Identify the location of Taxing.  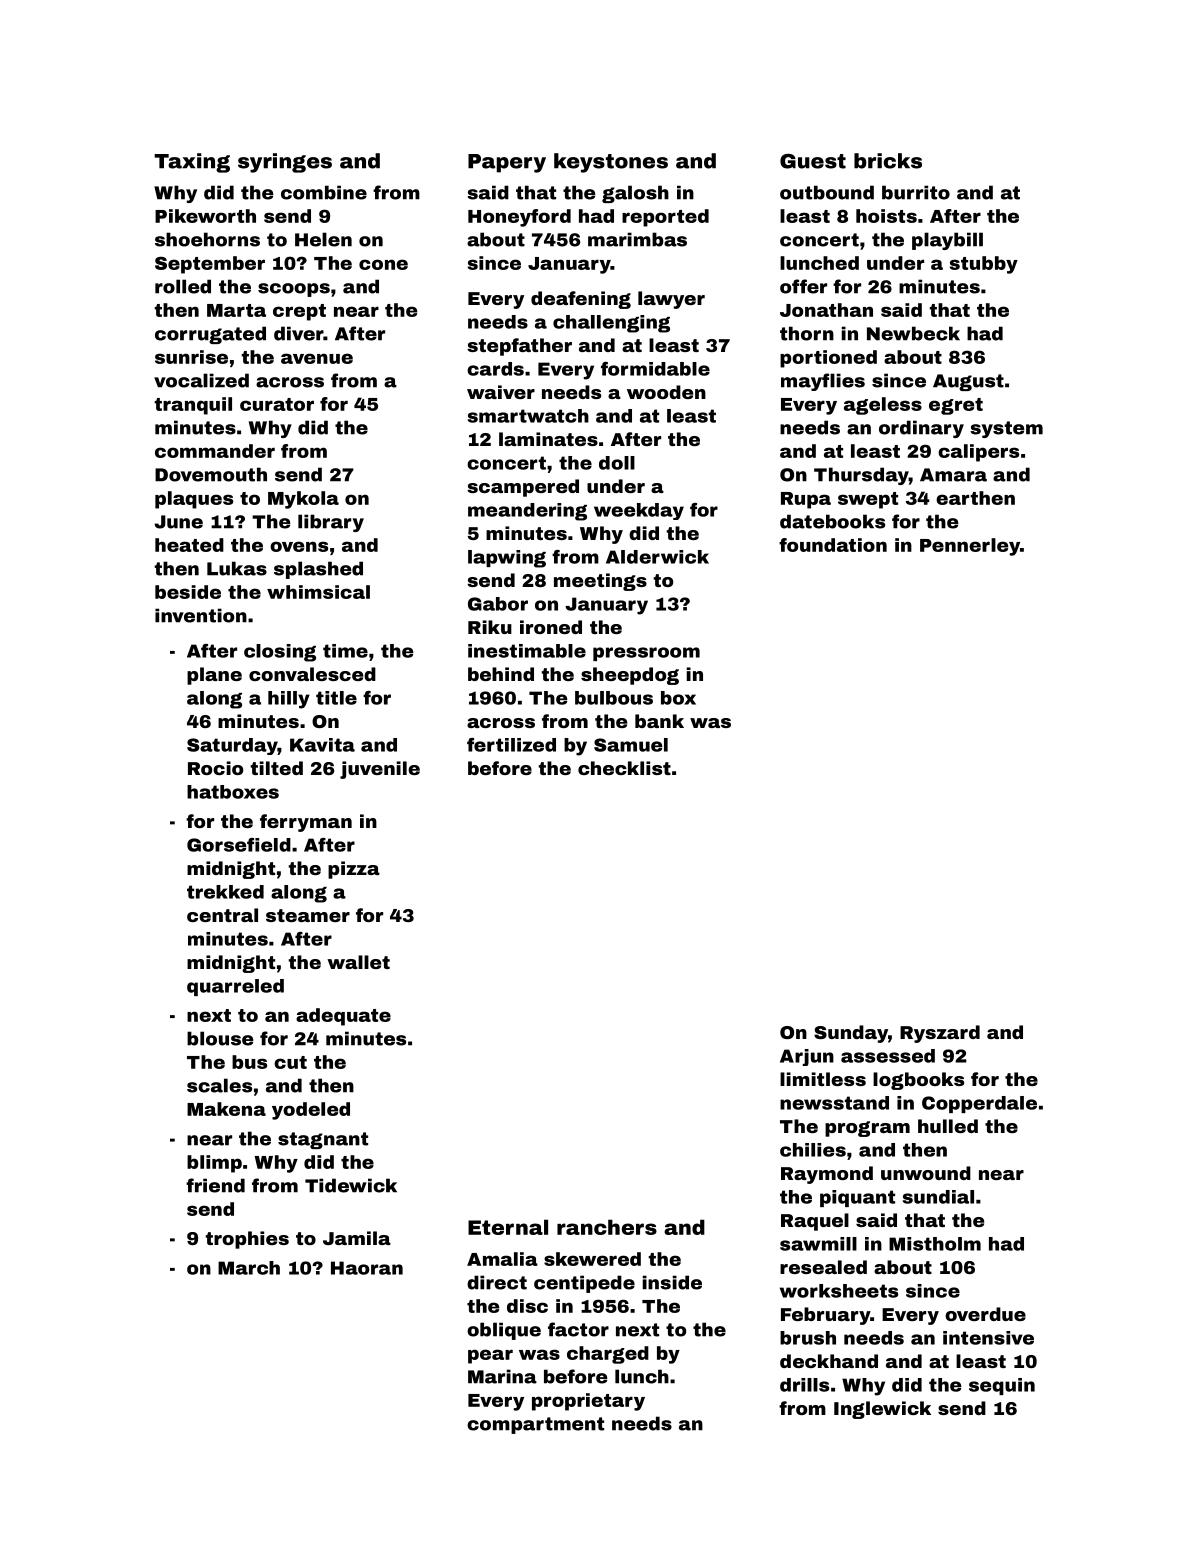
(192, 163).
